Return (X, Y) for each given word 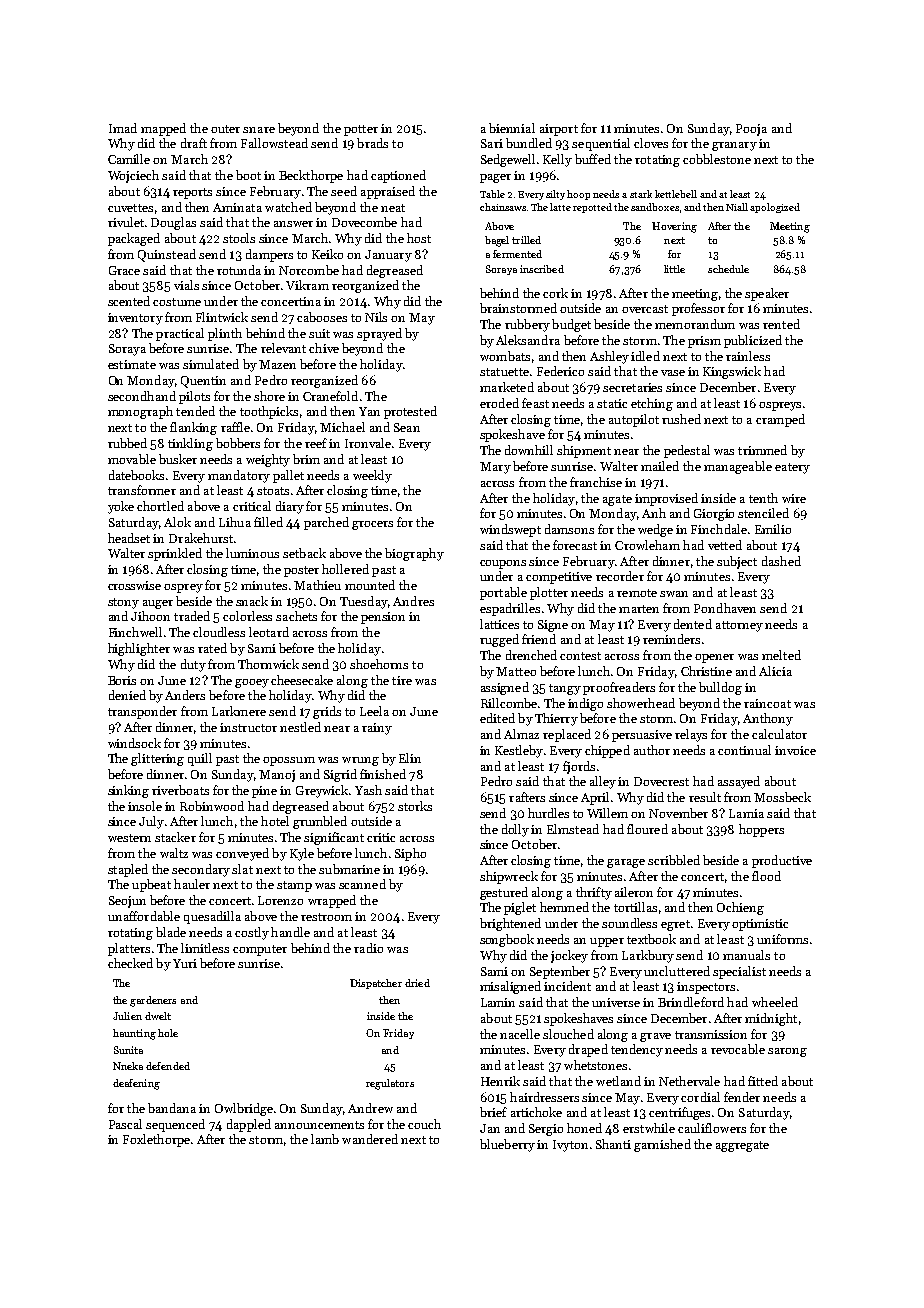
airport (559, 130)
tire (402, 680)
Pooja (751, 130)
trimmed (762, 450)
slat (242, 869)
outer (225, 129)
